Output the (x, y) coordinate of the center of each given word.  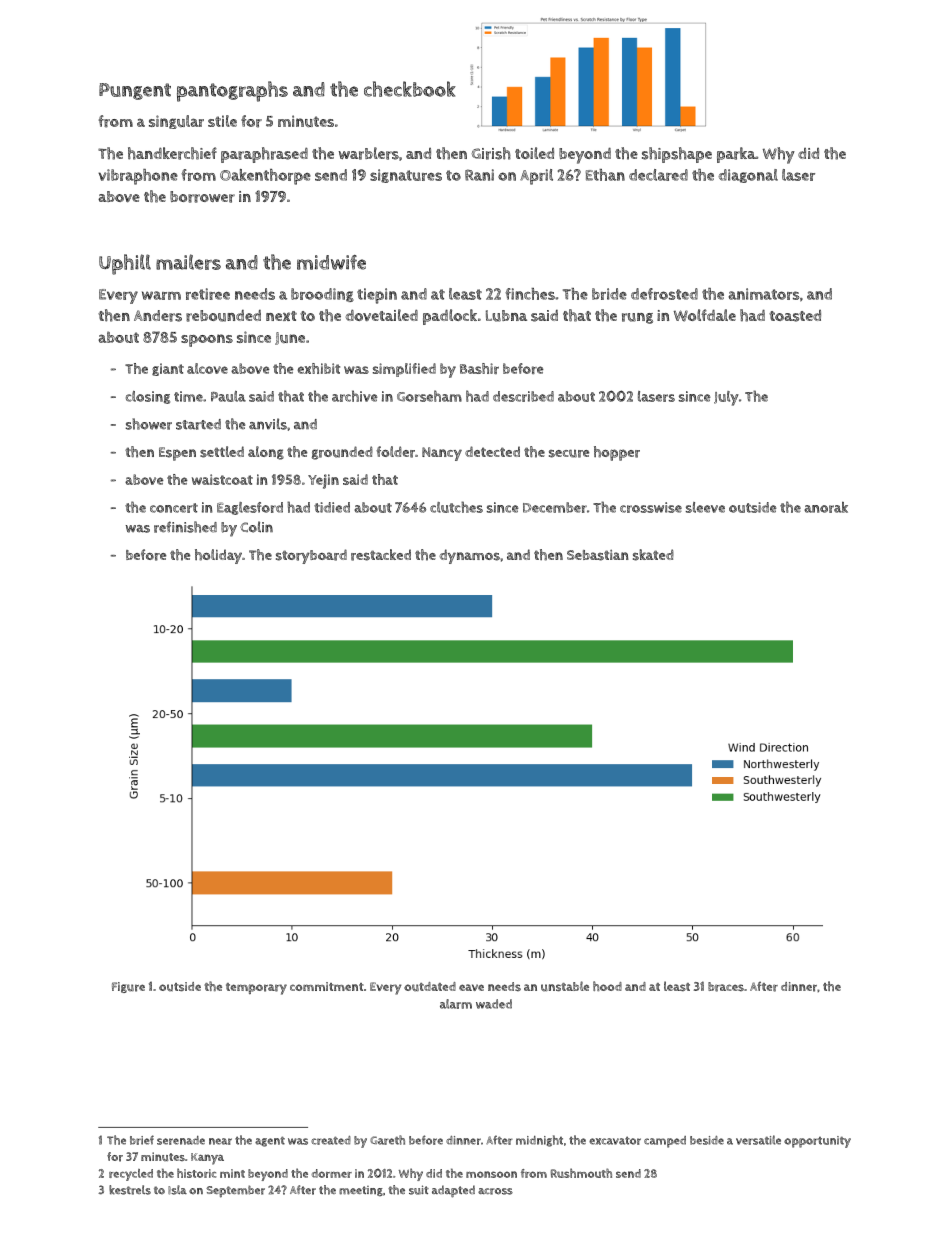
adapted (453, 1191)
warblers (369, 153)
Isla (177, 1190)
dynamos (469, 556)
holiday (218, 556)
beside (707, 1140)
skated (653, 555)
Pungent (135, 91)
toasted (795, 316)
